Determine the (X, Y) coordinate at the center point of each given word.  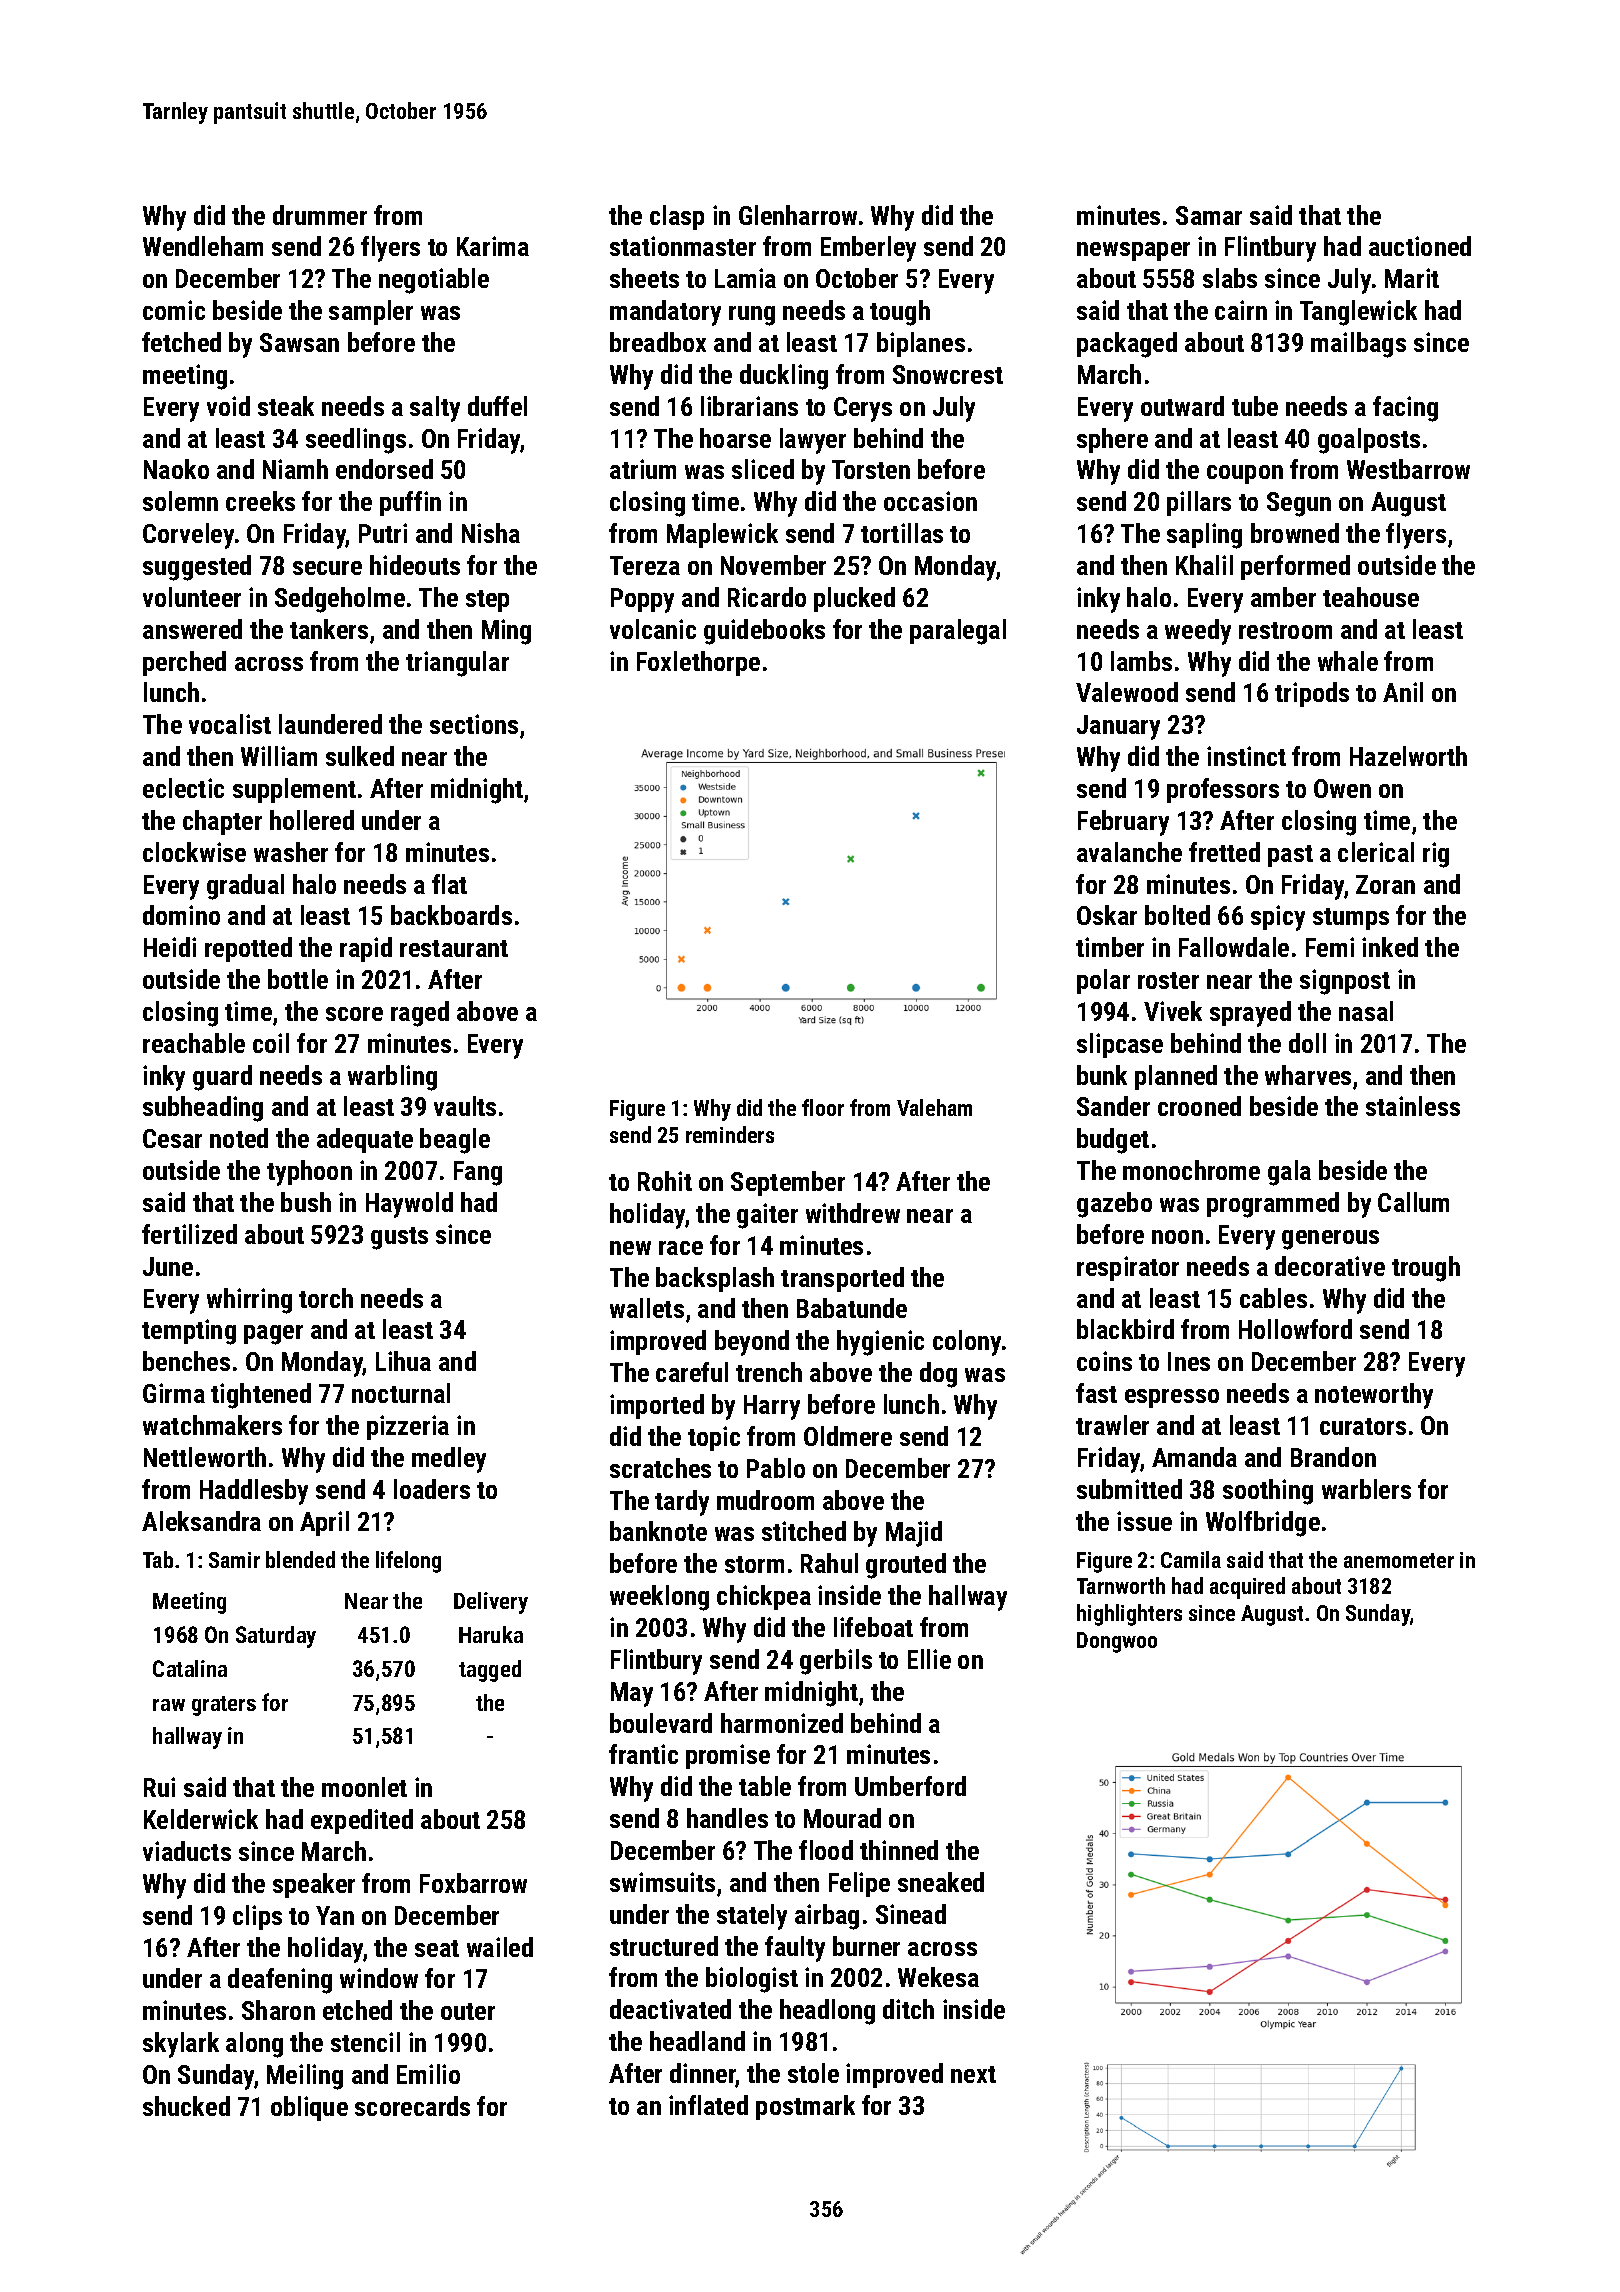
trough (1426, 1269)
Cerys (863, 409)
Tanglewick (1358, 313)
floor (823, 1107)
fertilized (189, 1234)
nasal (1366, 1011)
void (228, 406)
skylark (181, 2045)
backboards (451, 915)
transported (842, 1279)
